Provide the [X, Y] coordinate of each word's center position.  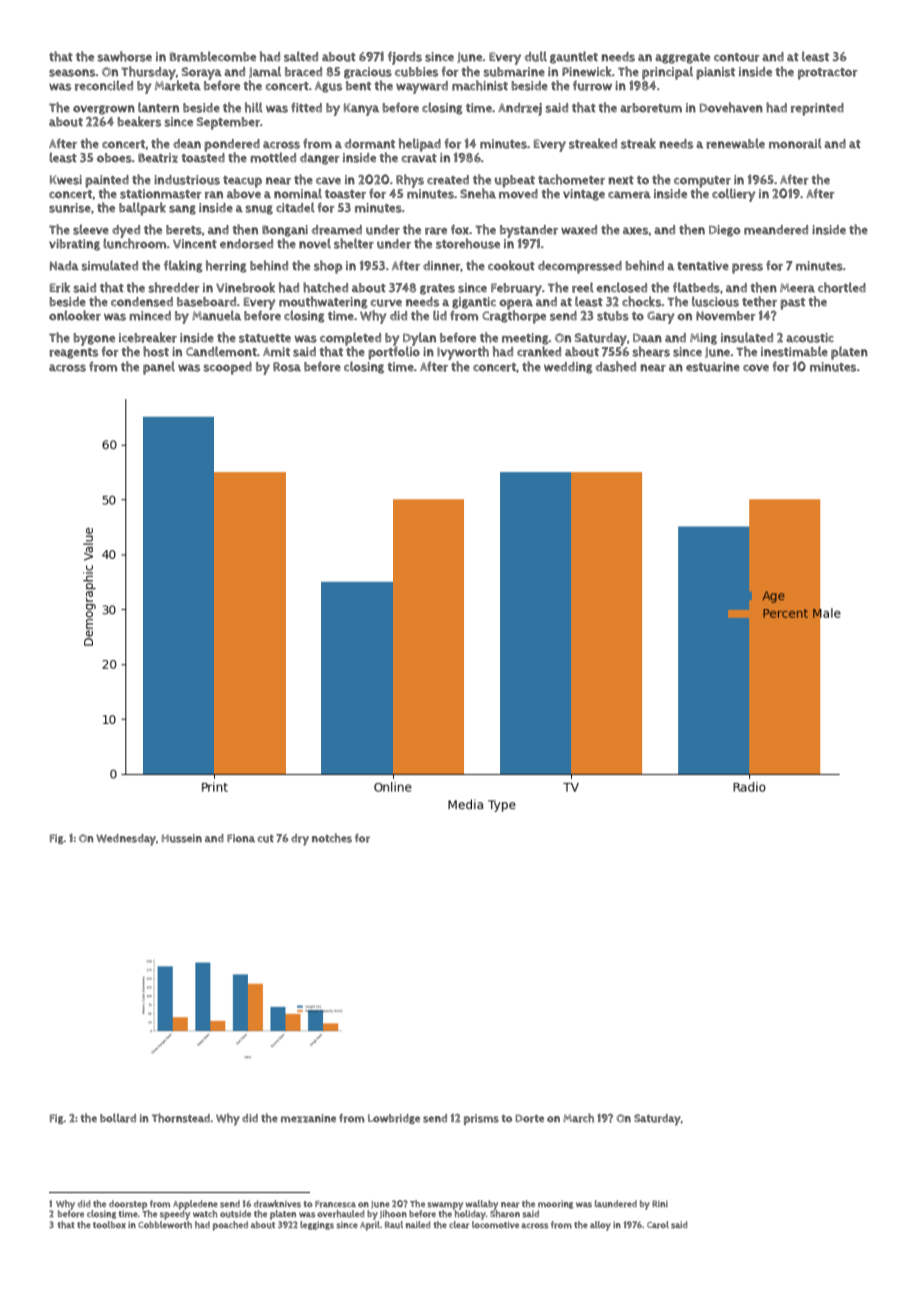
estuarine [713, 367]
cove [756, 368]
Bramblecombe [213, 56]
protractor [828, 74]
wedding [568, 368]
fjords [405, 58]
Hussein [182, 838]
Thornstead [181, 1118]
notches [332, 838]
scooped [227, 368]
